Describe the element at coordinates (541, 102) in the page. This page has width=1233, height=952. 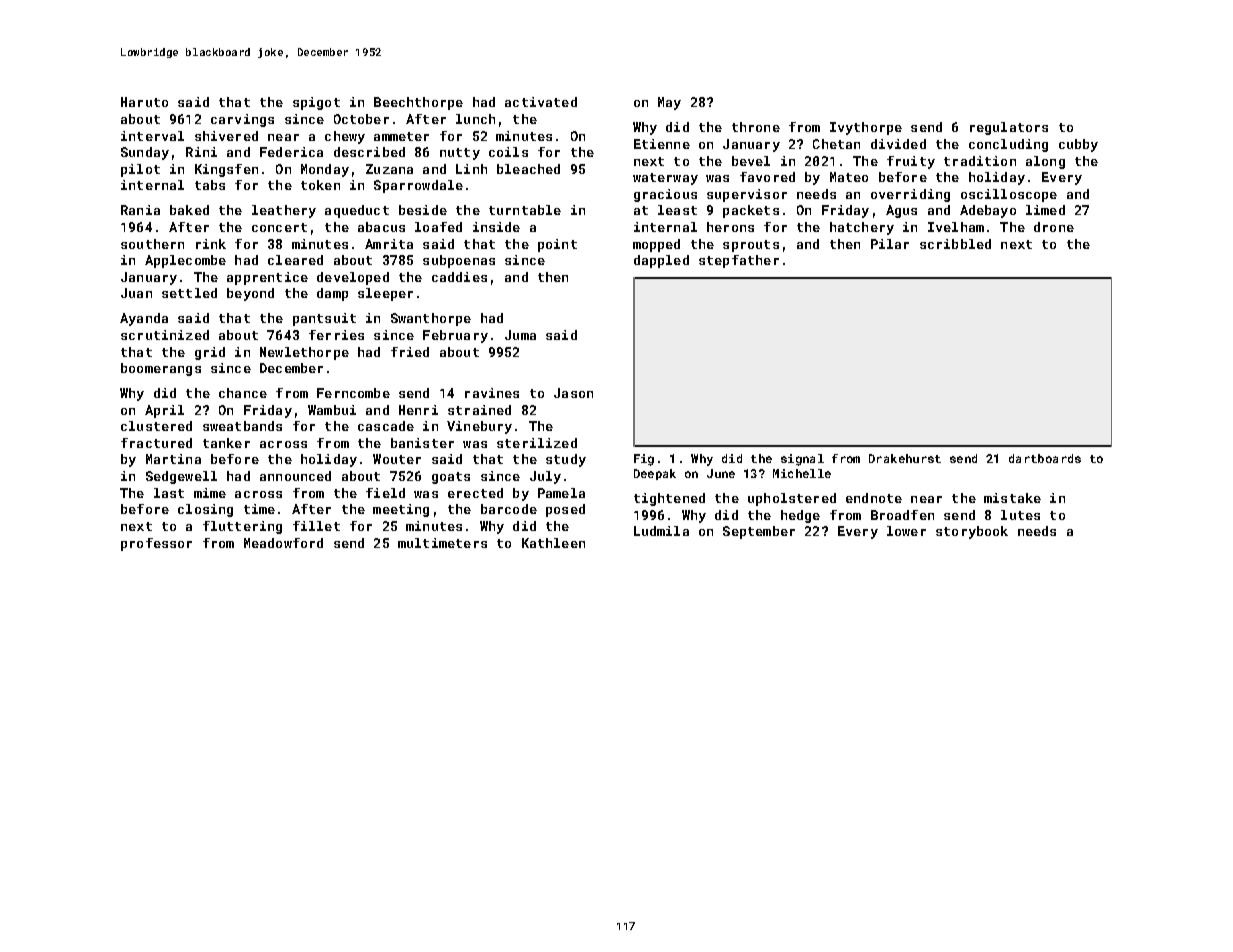
I see `activated` at that location.
